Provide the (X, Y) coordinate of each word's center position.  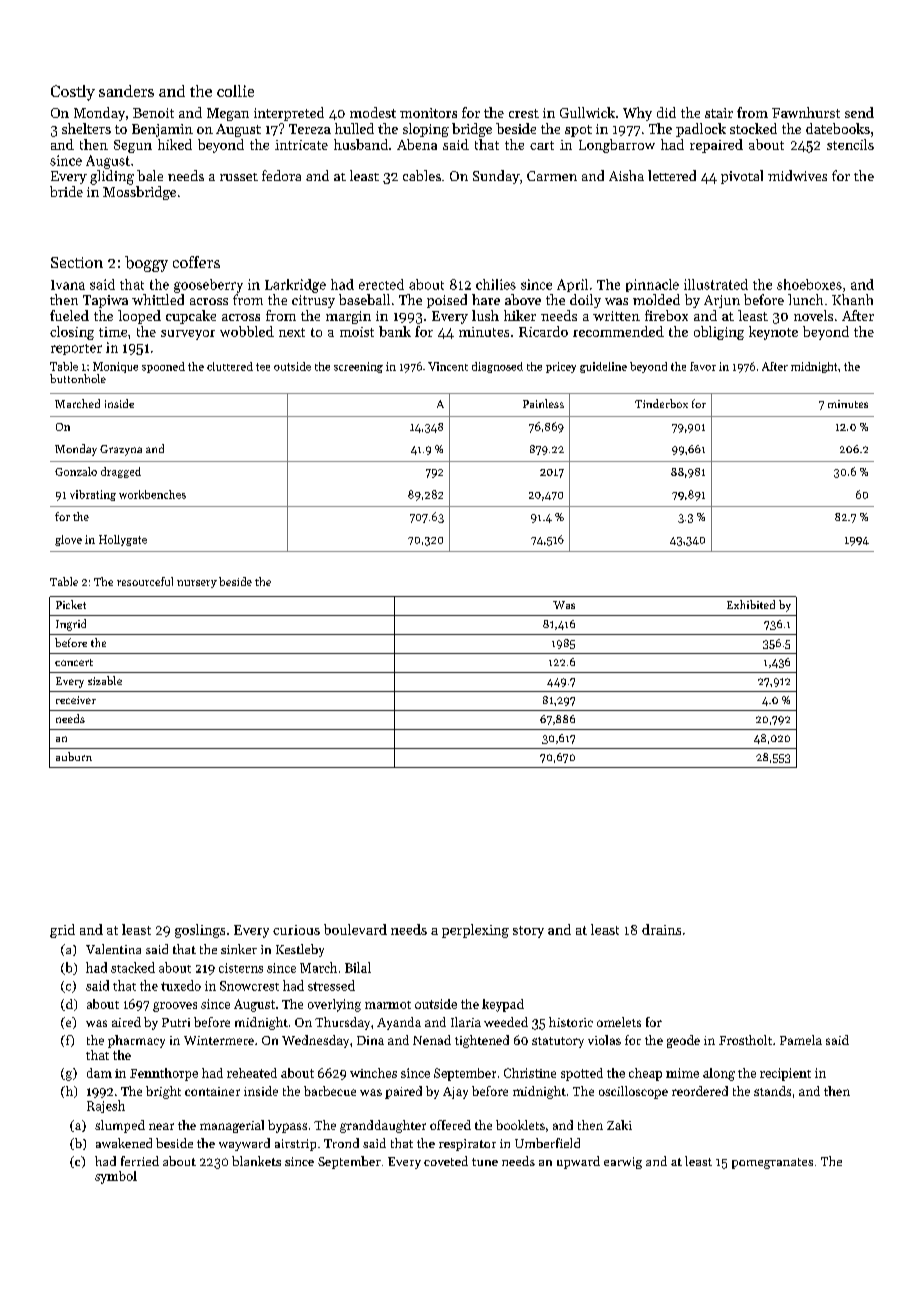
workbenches (152, 494)
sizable (105, 680)
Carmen (552, 176)
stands (772, 1091)
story (528, 932)
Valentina (113, 949)
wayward (244, 1144)
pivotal (742, 177)
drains (661, 929)
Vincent (448, 366)
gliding (112, 177)
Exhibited (751, 604)
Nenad (432, 1040)
